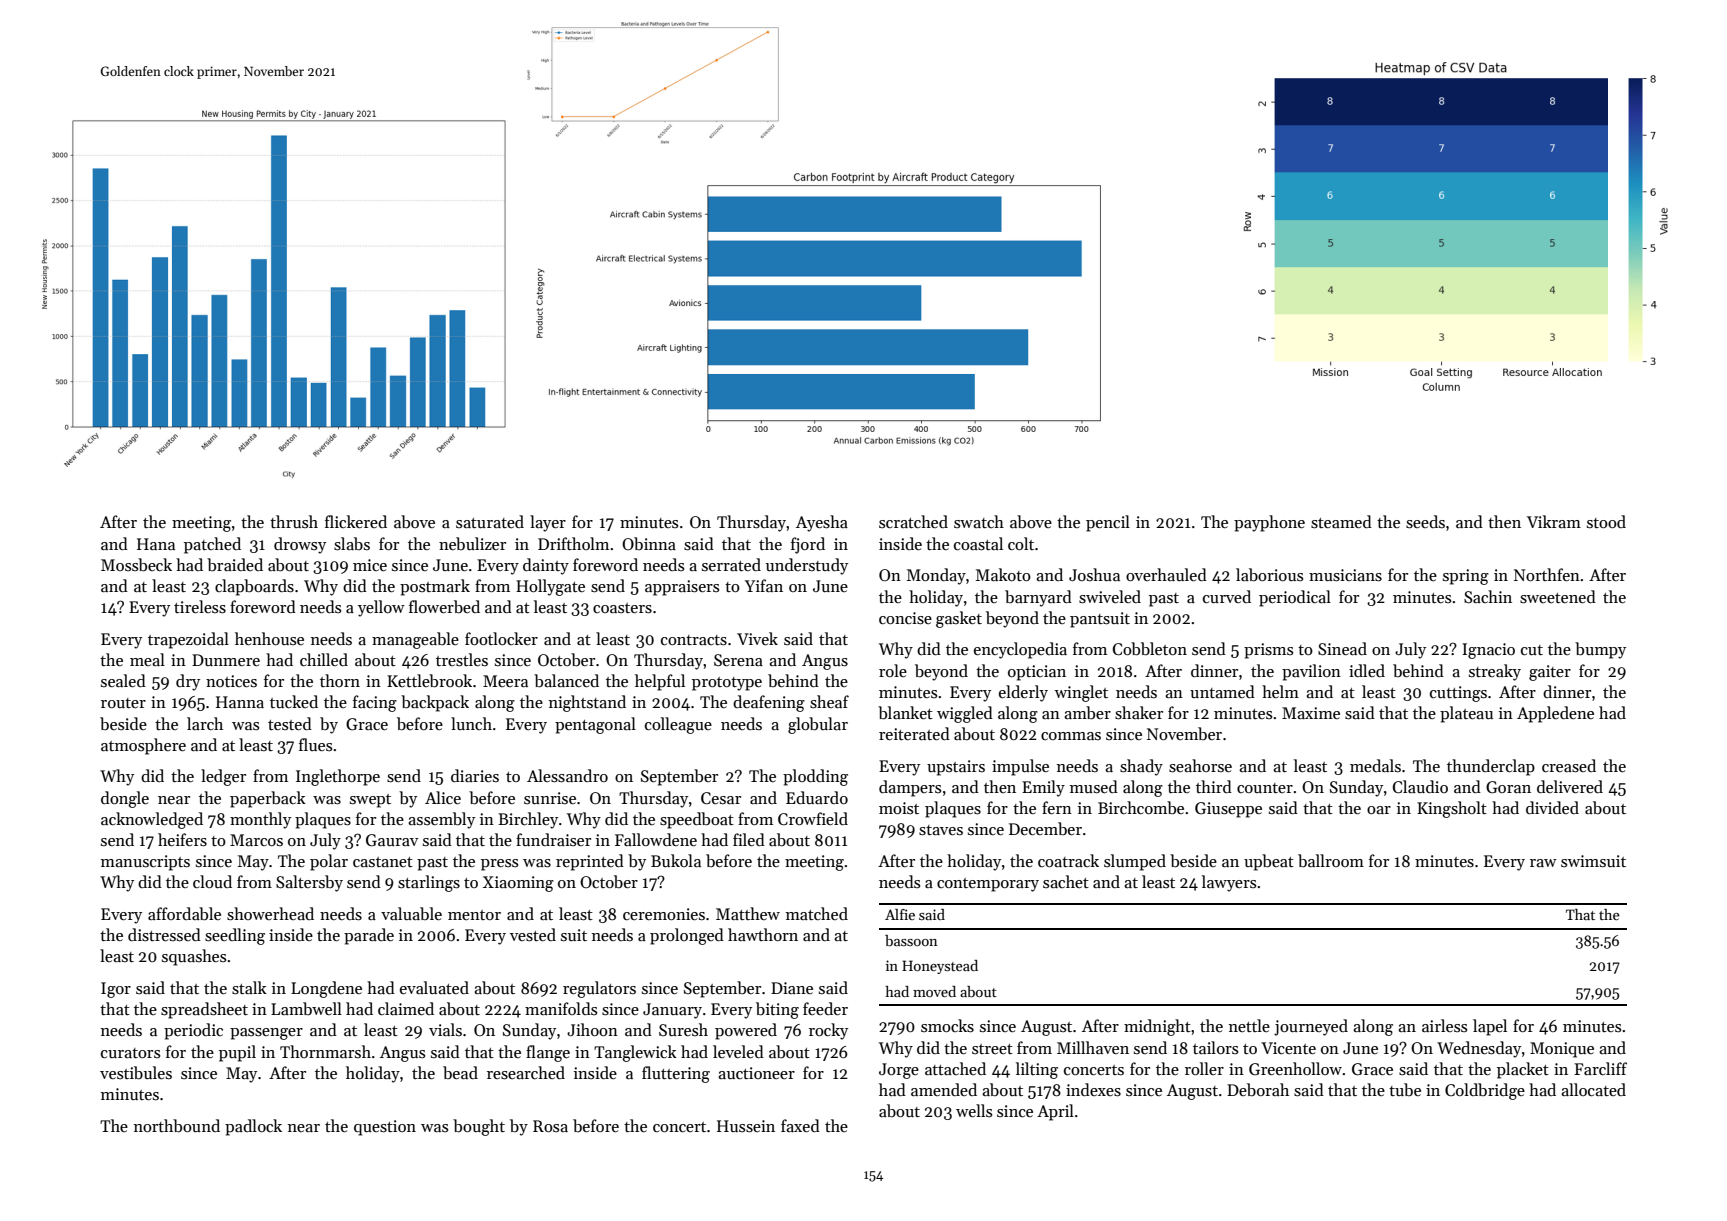  What do you see at coordinates (694, 640) in the screenshot?
I see `contracts` at bounding box center [694, 640].
